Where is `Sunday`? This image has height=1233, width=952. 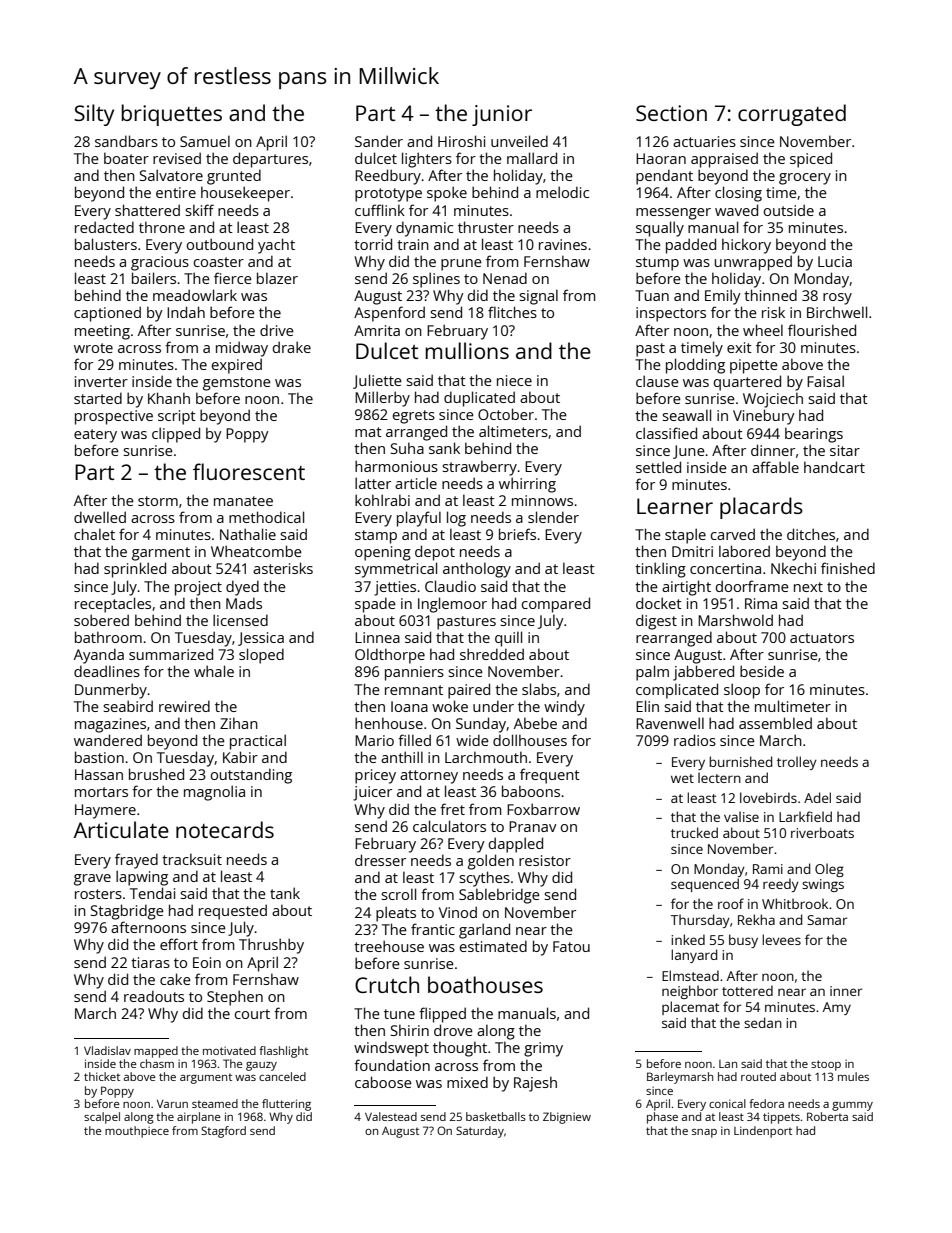
Sunday is located at coordinates (481, 725).
